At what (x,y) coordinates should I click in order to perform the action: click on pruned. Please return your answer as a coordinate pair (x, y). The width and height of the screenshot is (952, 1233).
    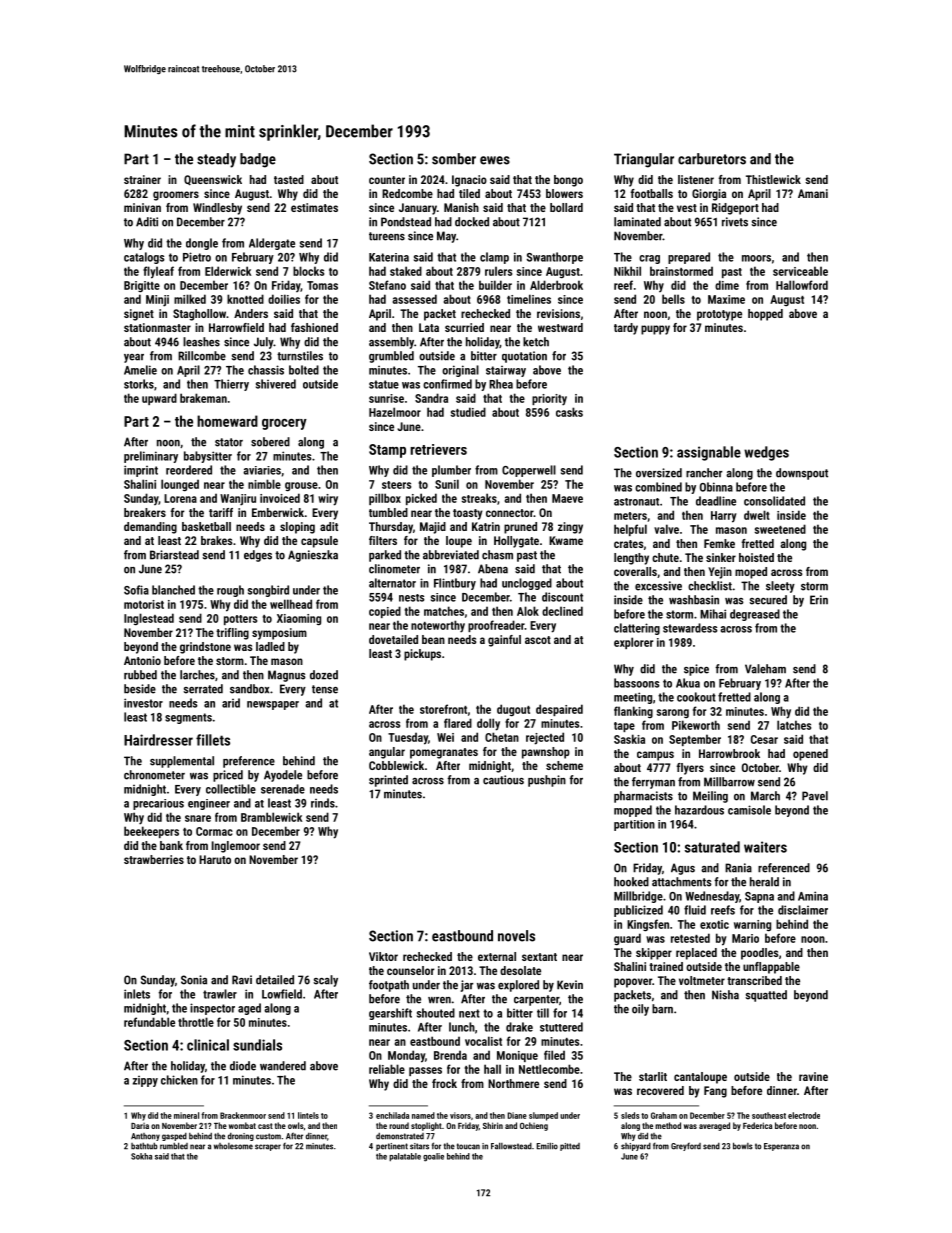
    Looking at the image, I should click on (520, 528).
